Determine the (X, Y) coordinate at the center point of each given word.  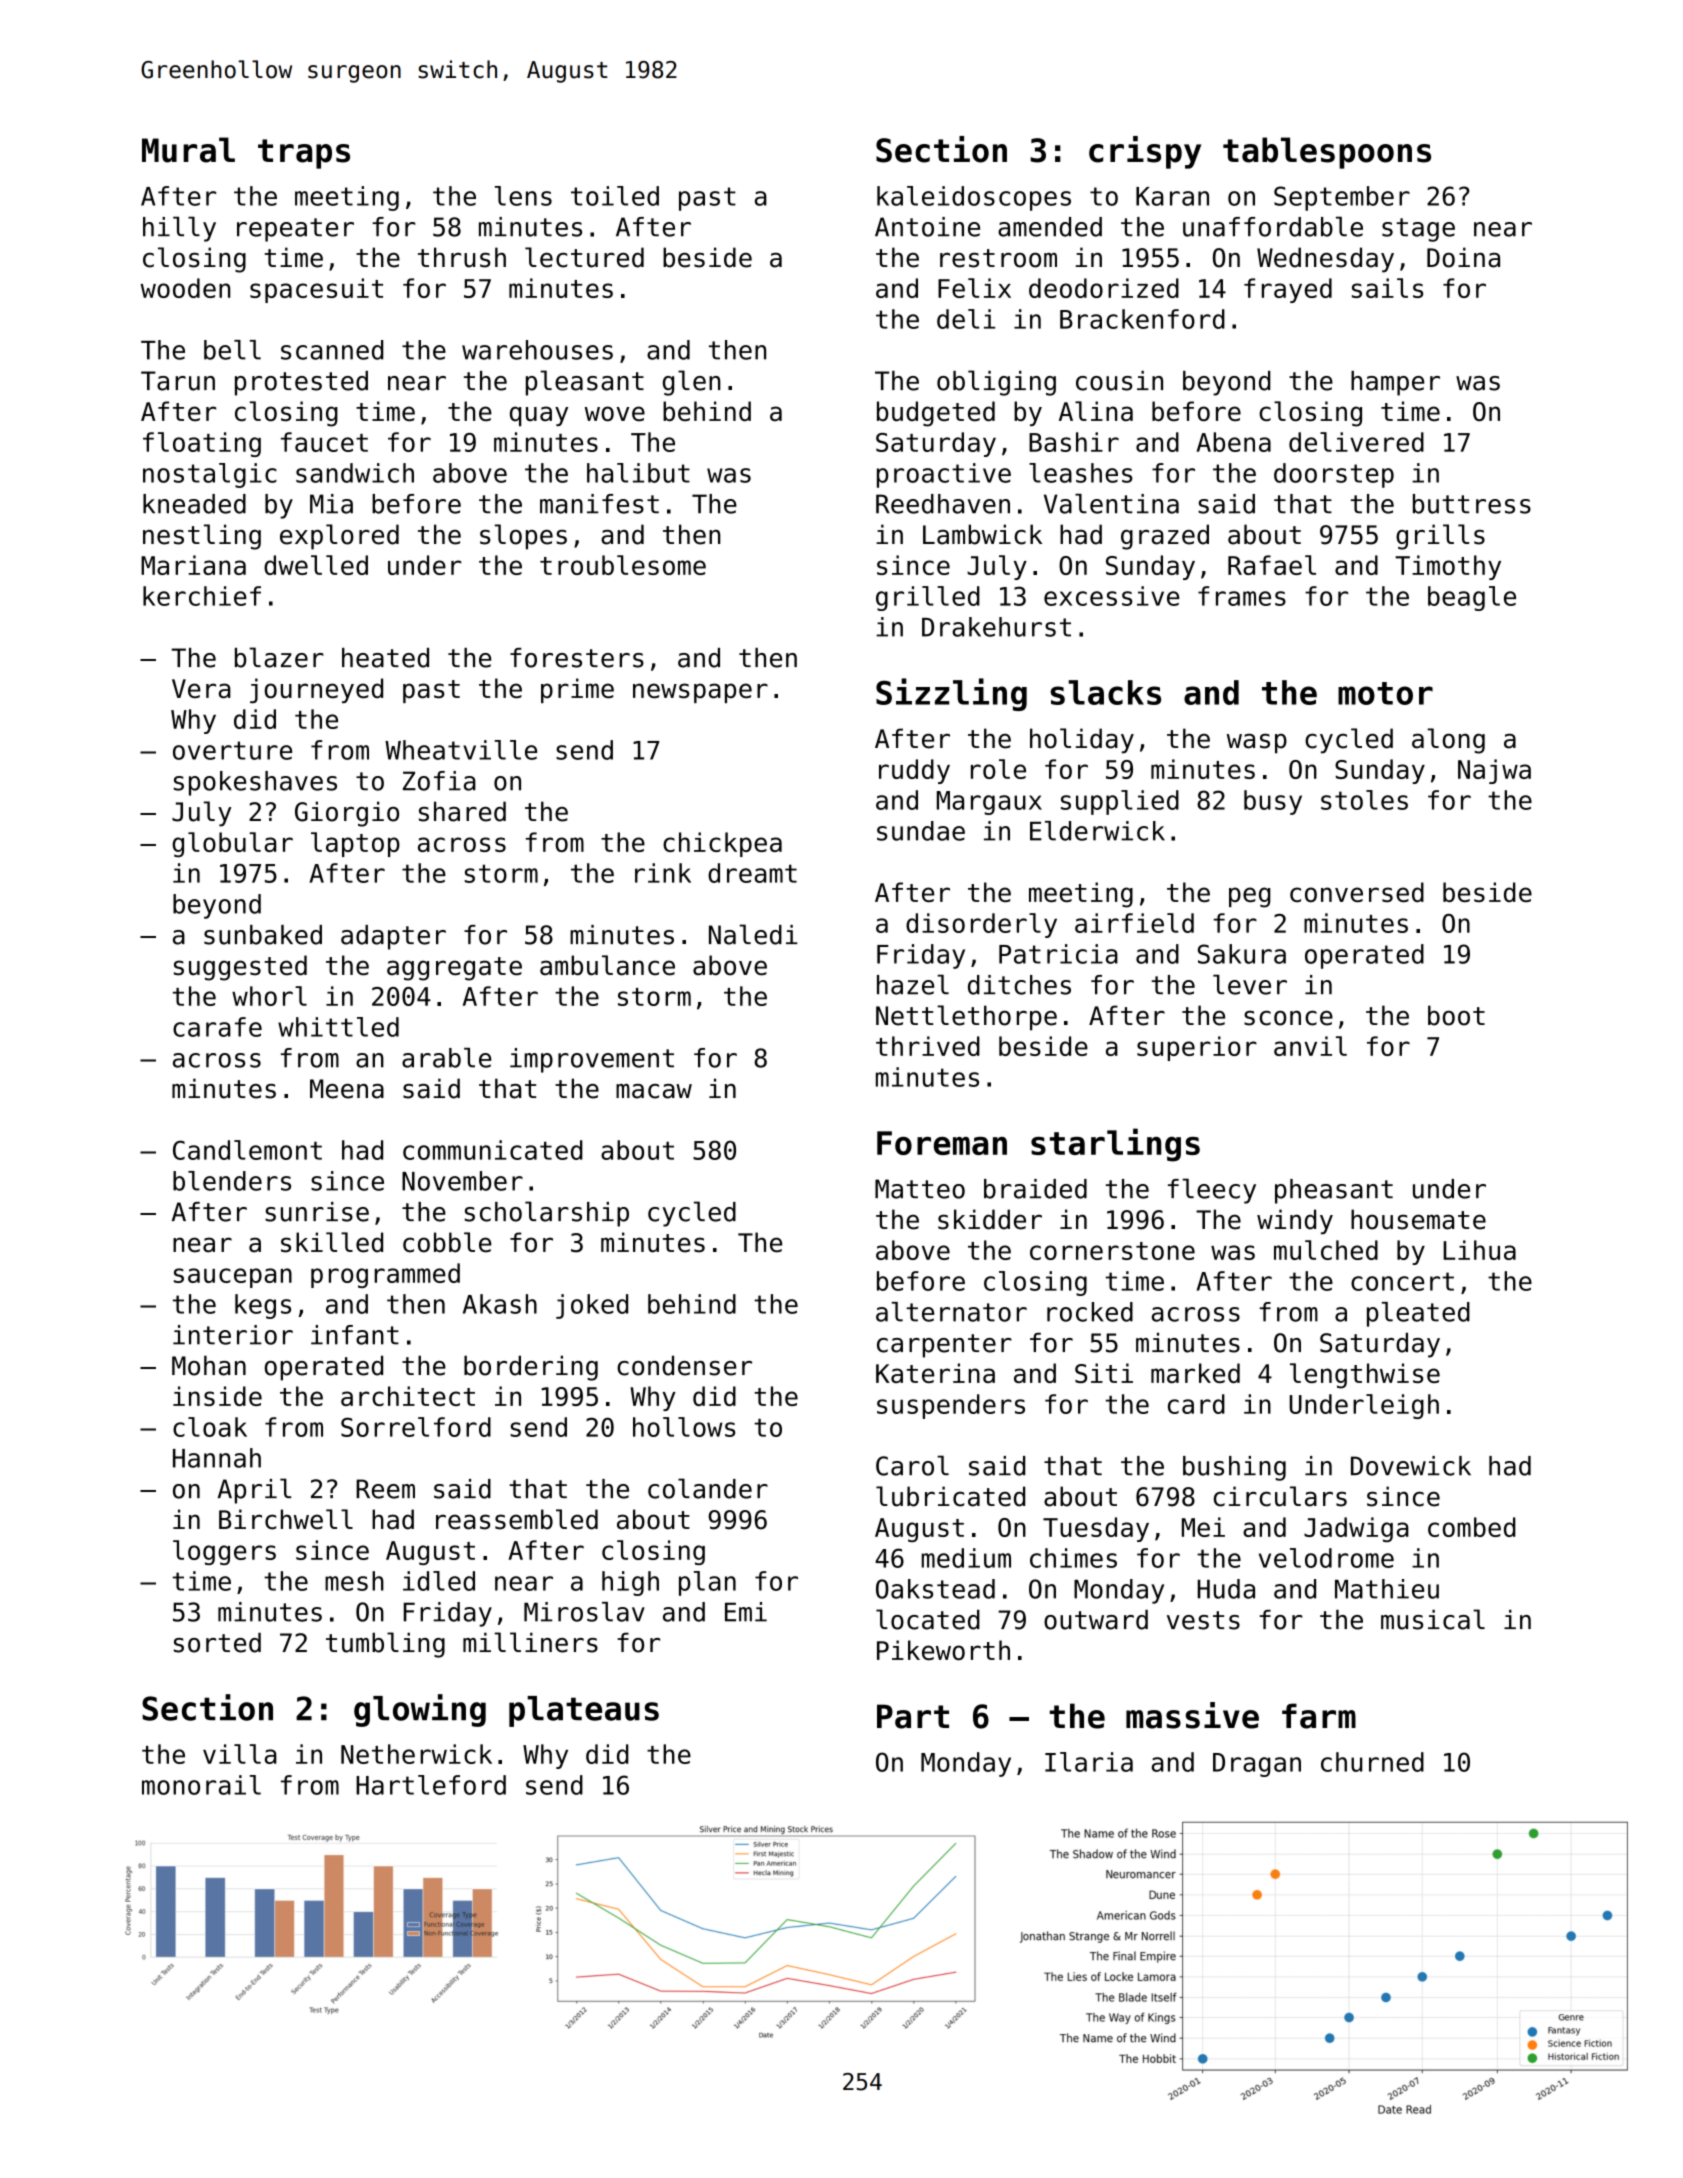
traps (304, 154)
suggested (240, 968)
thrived (928, 1046)
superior (1197, 1048)
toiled (615, 196)
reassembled (517, 1519)
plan (707, 1583)
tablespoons (1327, 153)
